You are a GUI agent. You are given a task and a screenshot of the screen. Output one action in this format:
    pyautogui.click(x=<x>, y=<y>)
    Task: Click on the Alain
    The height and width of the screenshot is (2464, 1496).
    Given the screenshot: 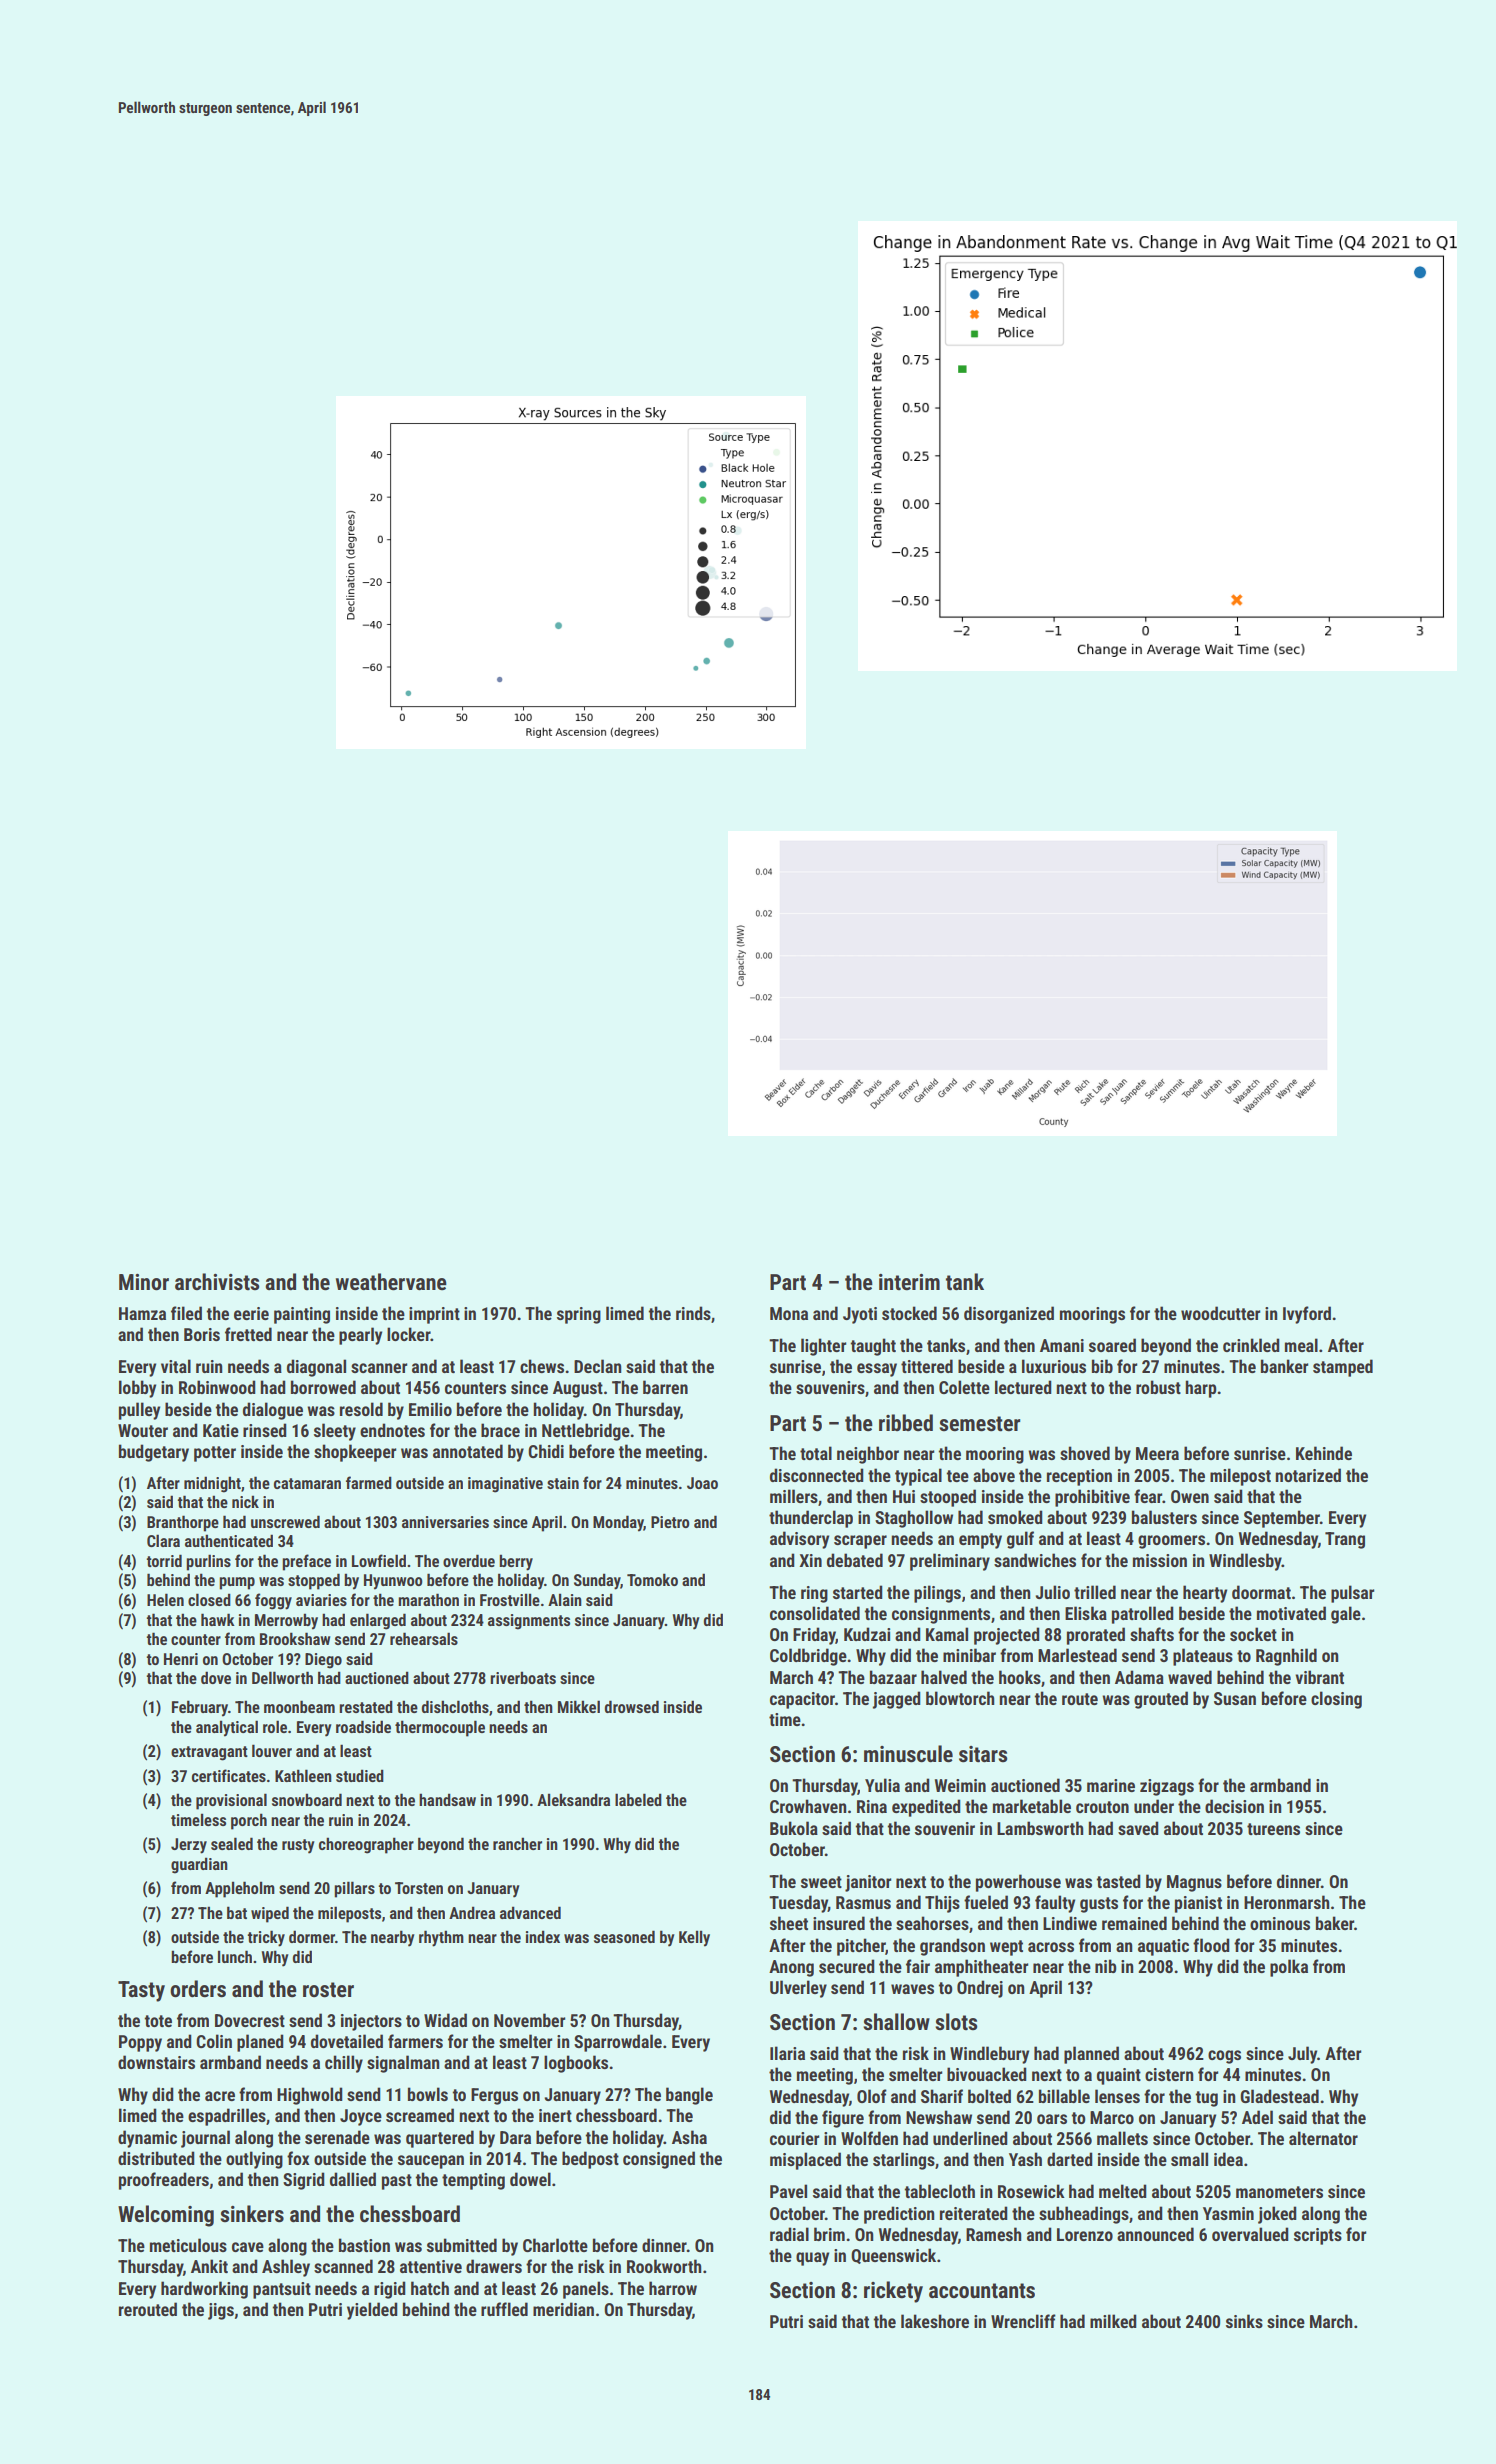 What is the action you would take?
    pyautogui.click(x=565, y=1599)
